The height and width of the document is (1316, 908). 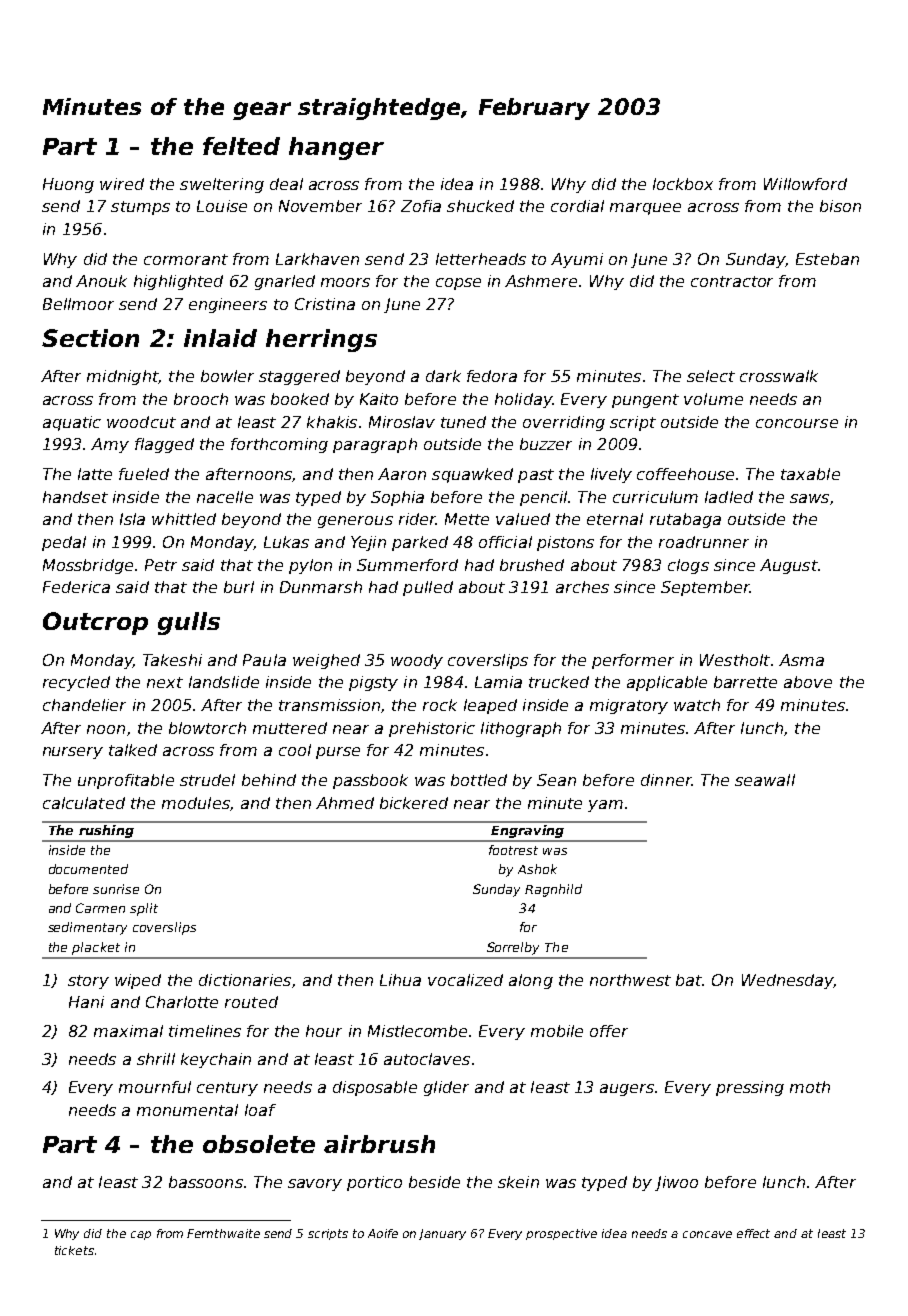 I want to click on stumps, so click(x=140, y=208).
